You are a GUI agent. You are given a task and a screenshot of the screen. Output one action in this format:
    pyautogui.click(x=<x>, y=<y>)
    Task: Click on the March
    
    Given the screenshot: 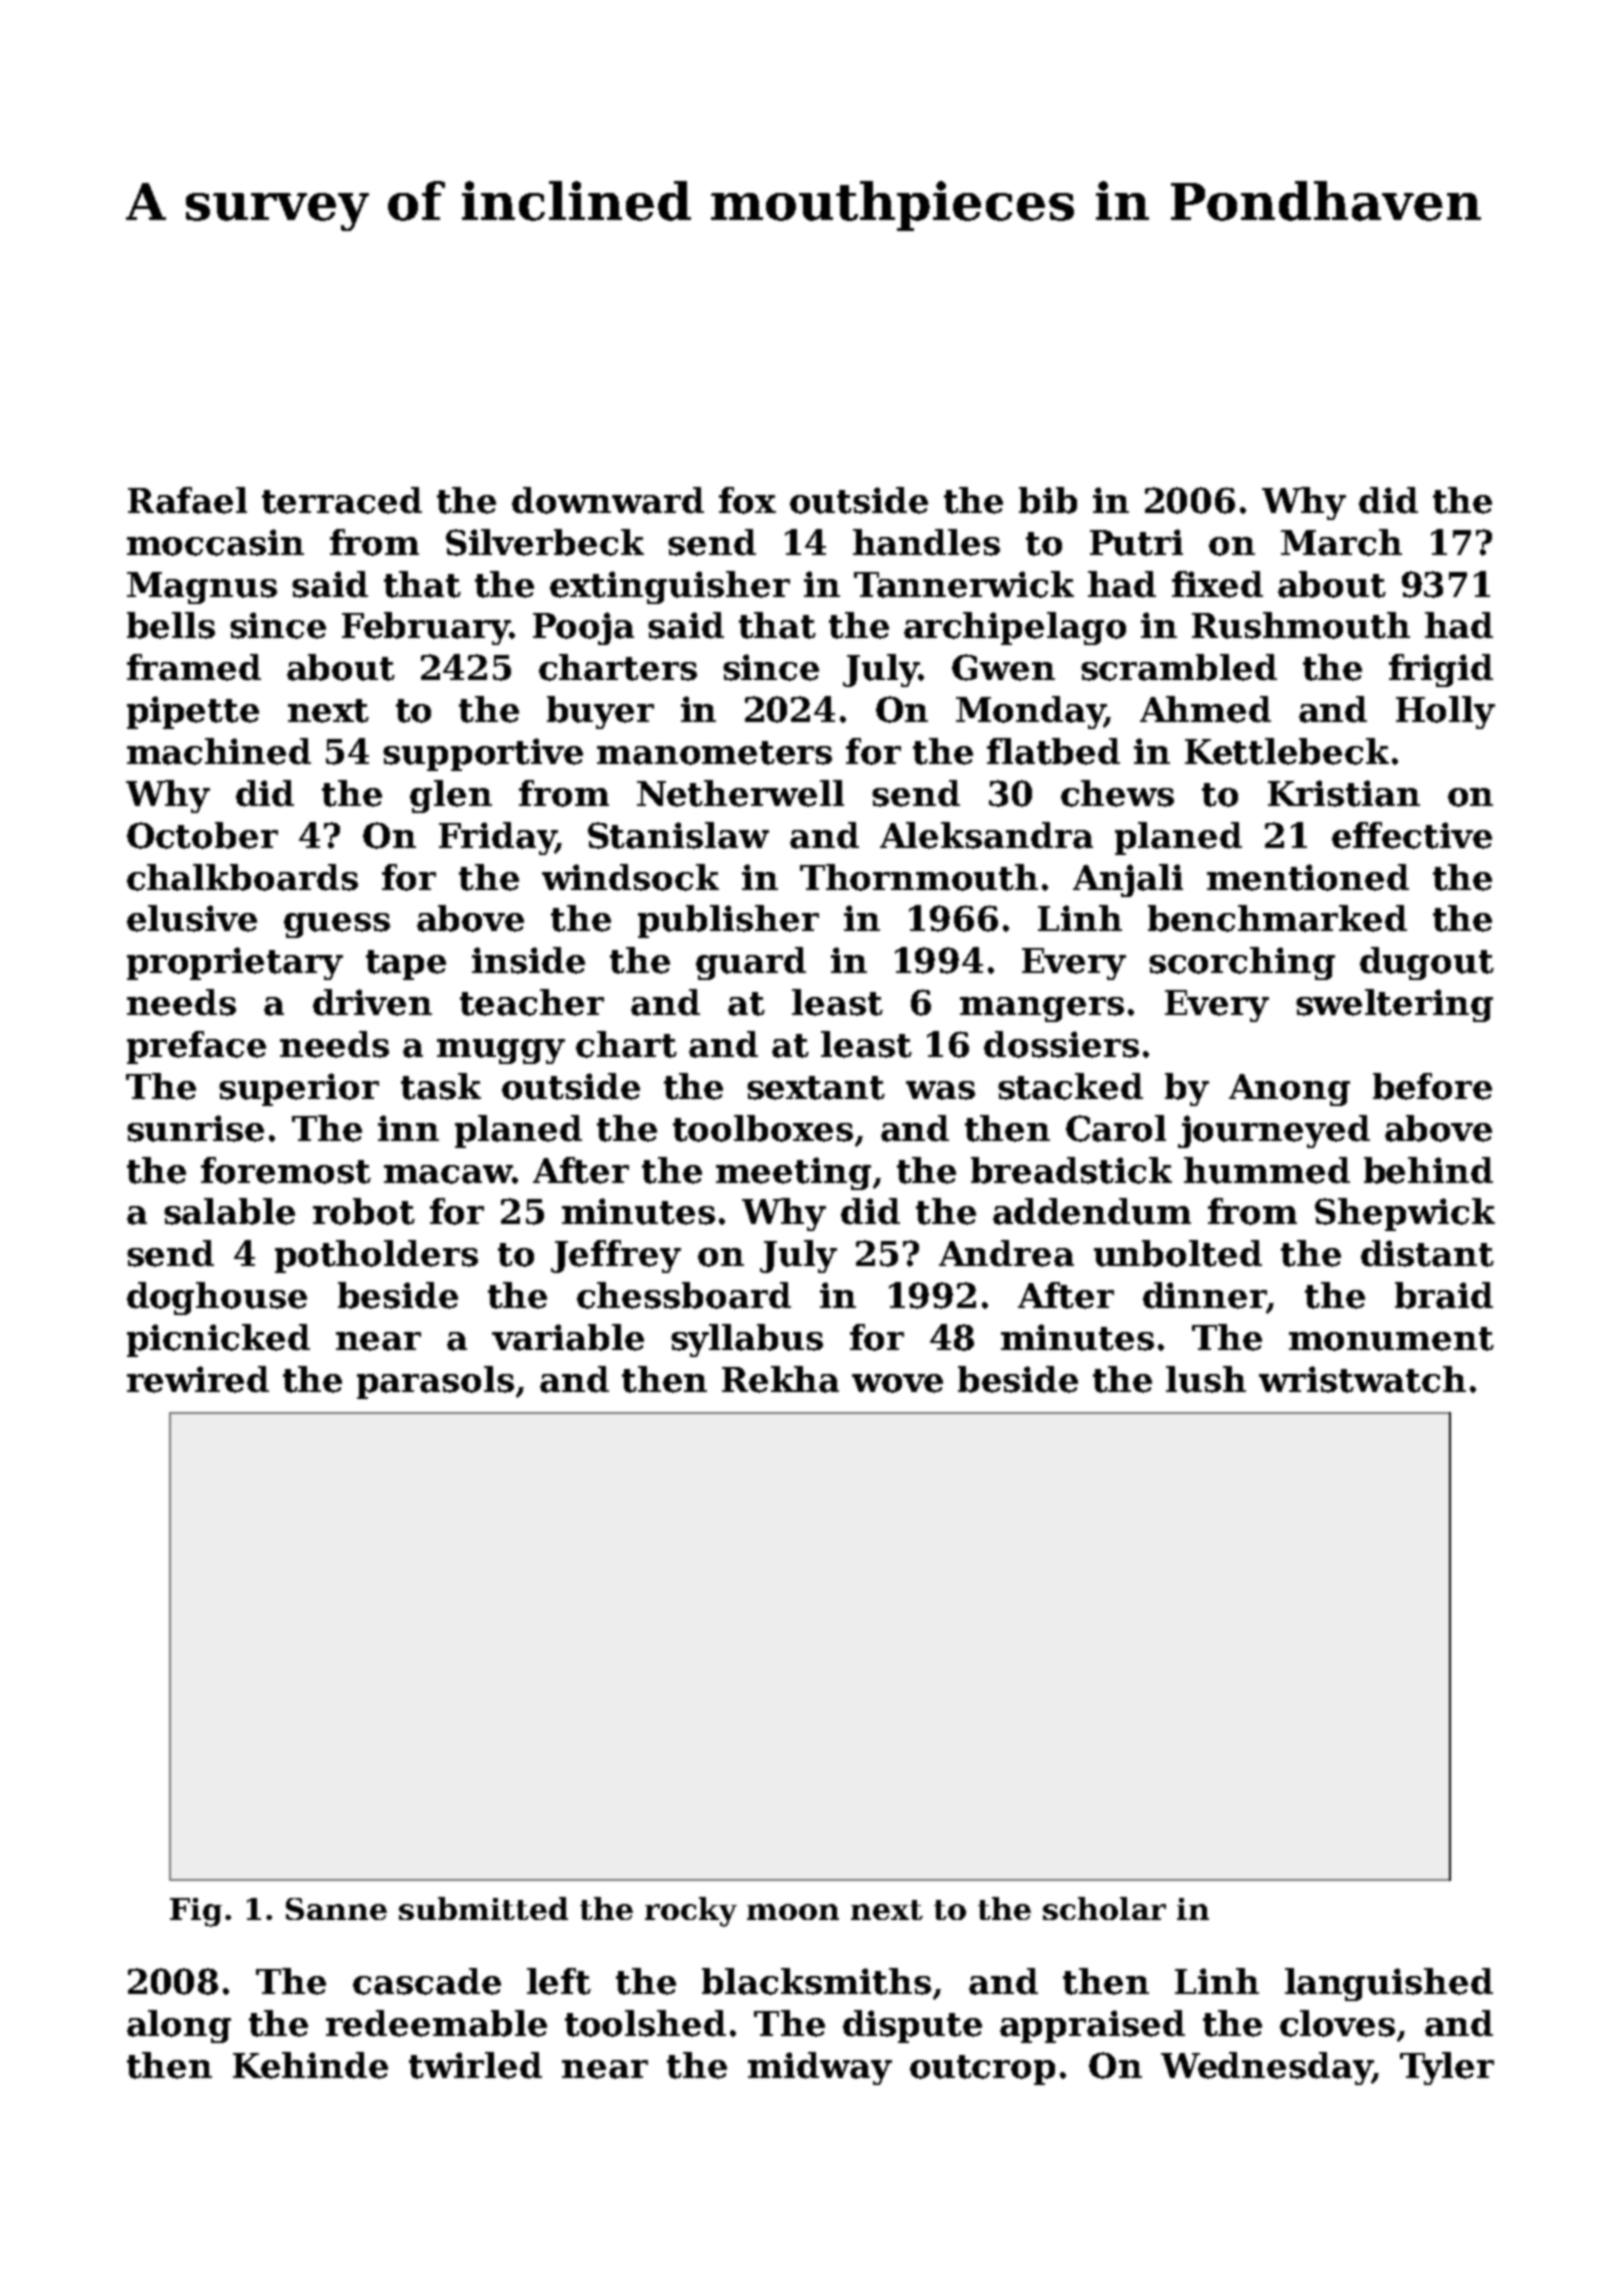 What is the action you would take?
    pyautogui.click(x=1341, y=542)
